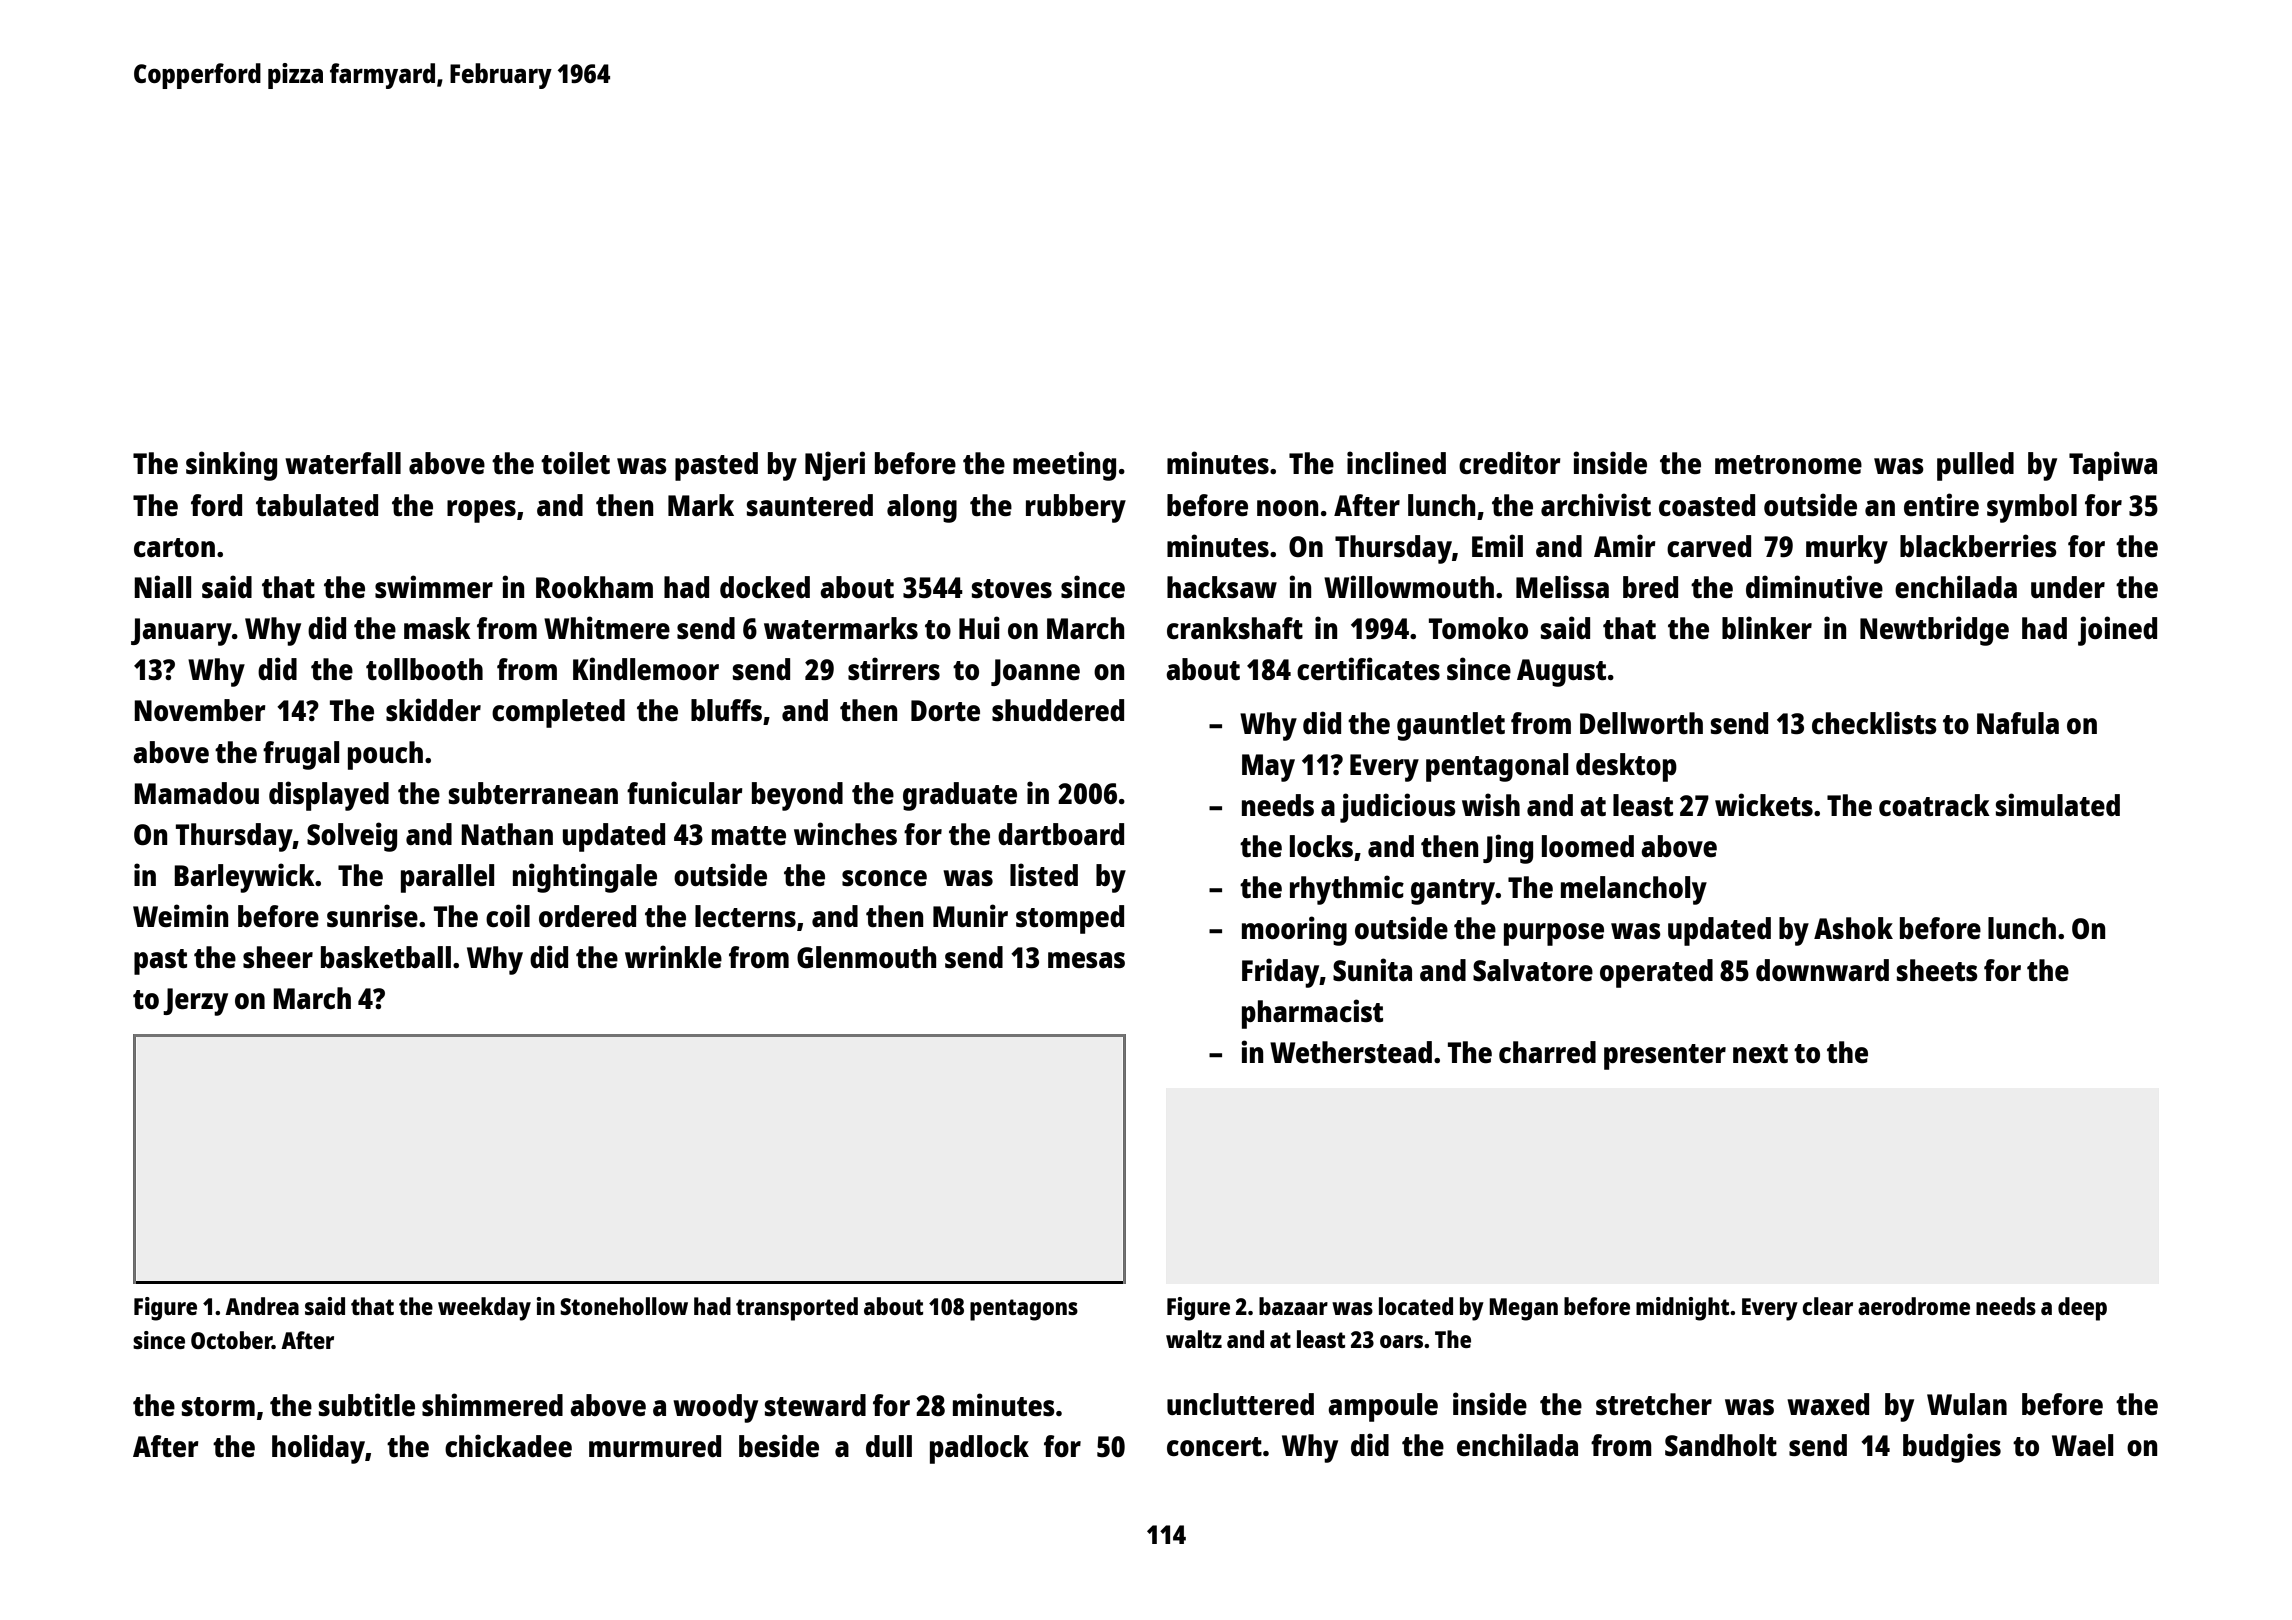 This image has height=1620, width=2292. I want to click on Jerzy, so click(195, 1002).
